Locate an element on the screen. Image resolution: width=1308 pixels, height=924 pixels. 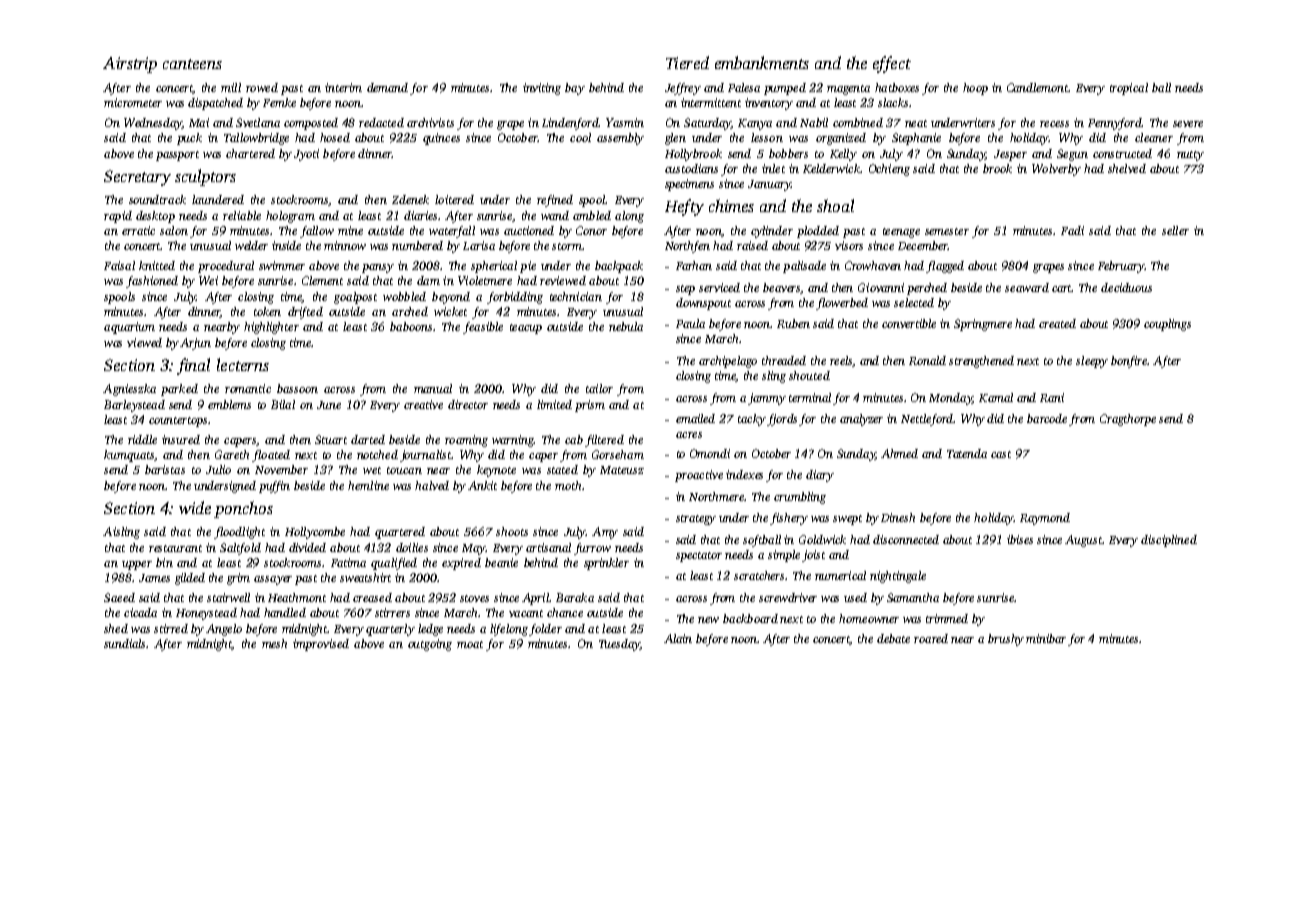
puffin is located at coordinates (274, 487).
